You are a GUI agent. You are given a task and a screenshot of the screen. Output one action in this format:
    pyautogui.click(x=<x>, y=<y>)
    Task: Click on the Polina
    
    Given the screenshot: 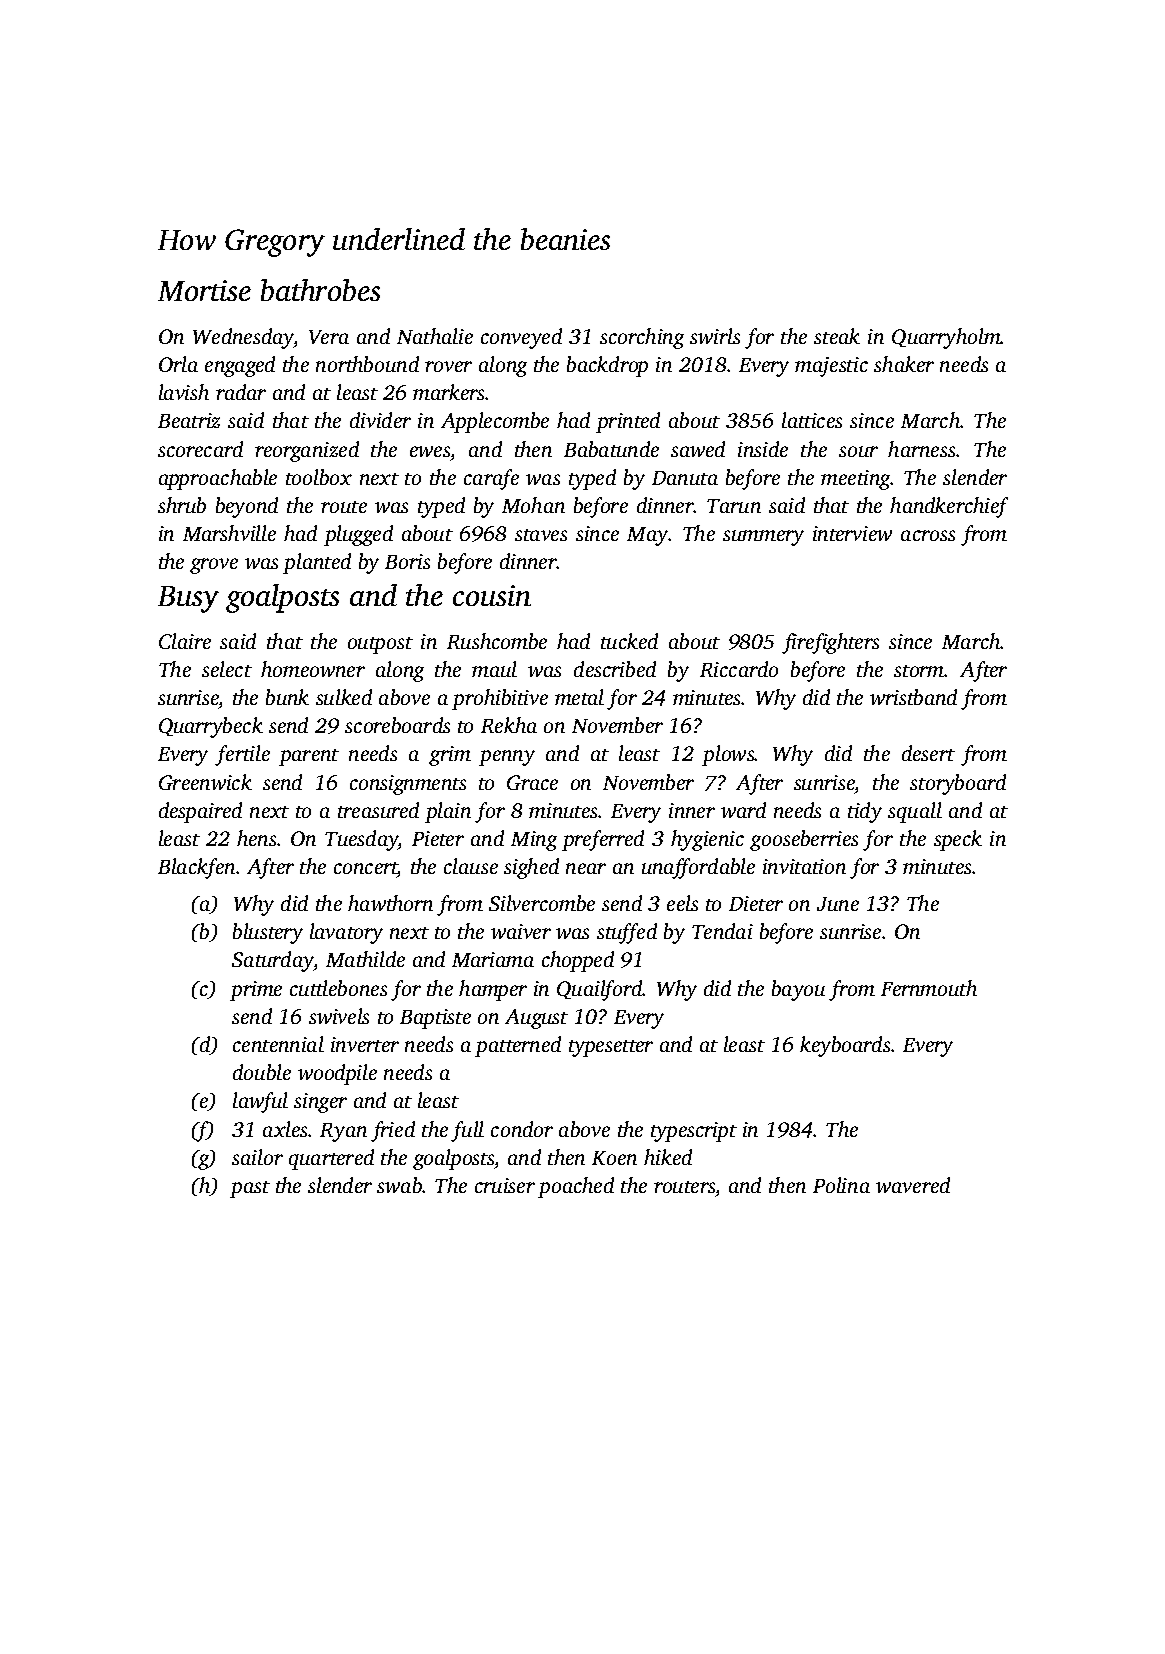 What is the action you would take?
    pyautogui.click(x=841, y=1185)
